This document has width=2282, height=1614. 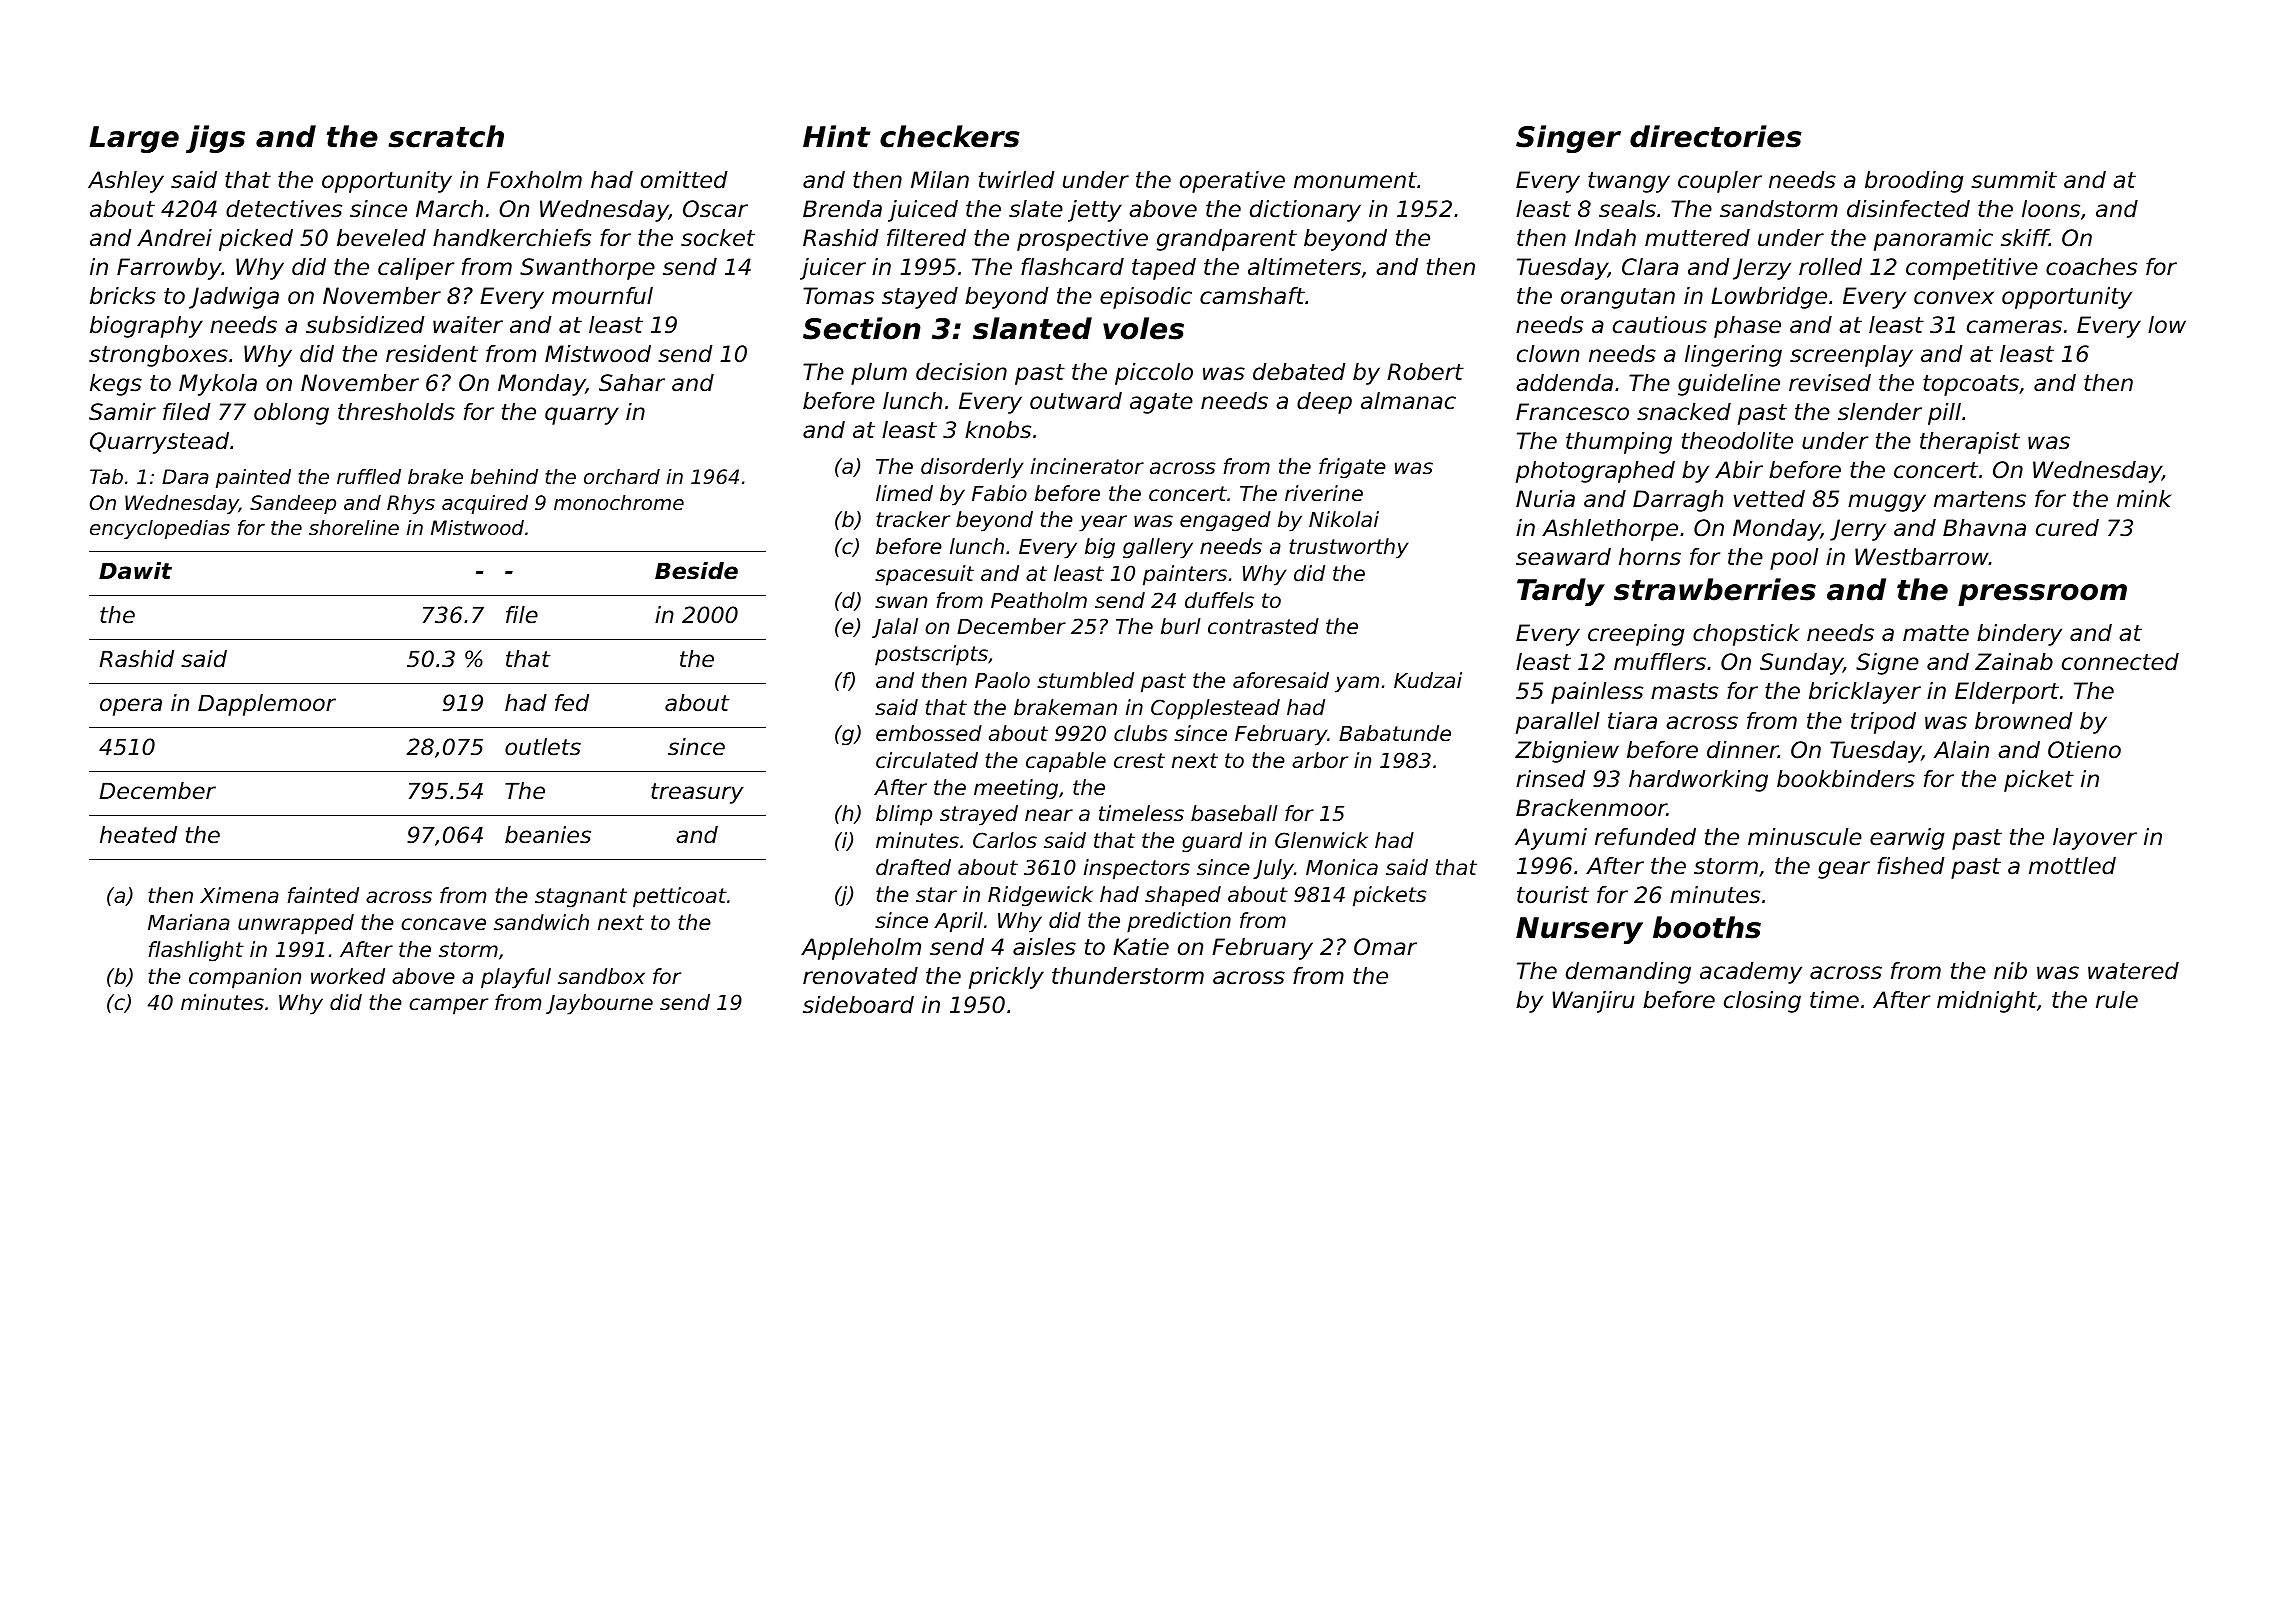 I want to click on yam, so click(x=1357, y=684).
